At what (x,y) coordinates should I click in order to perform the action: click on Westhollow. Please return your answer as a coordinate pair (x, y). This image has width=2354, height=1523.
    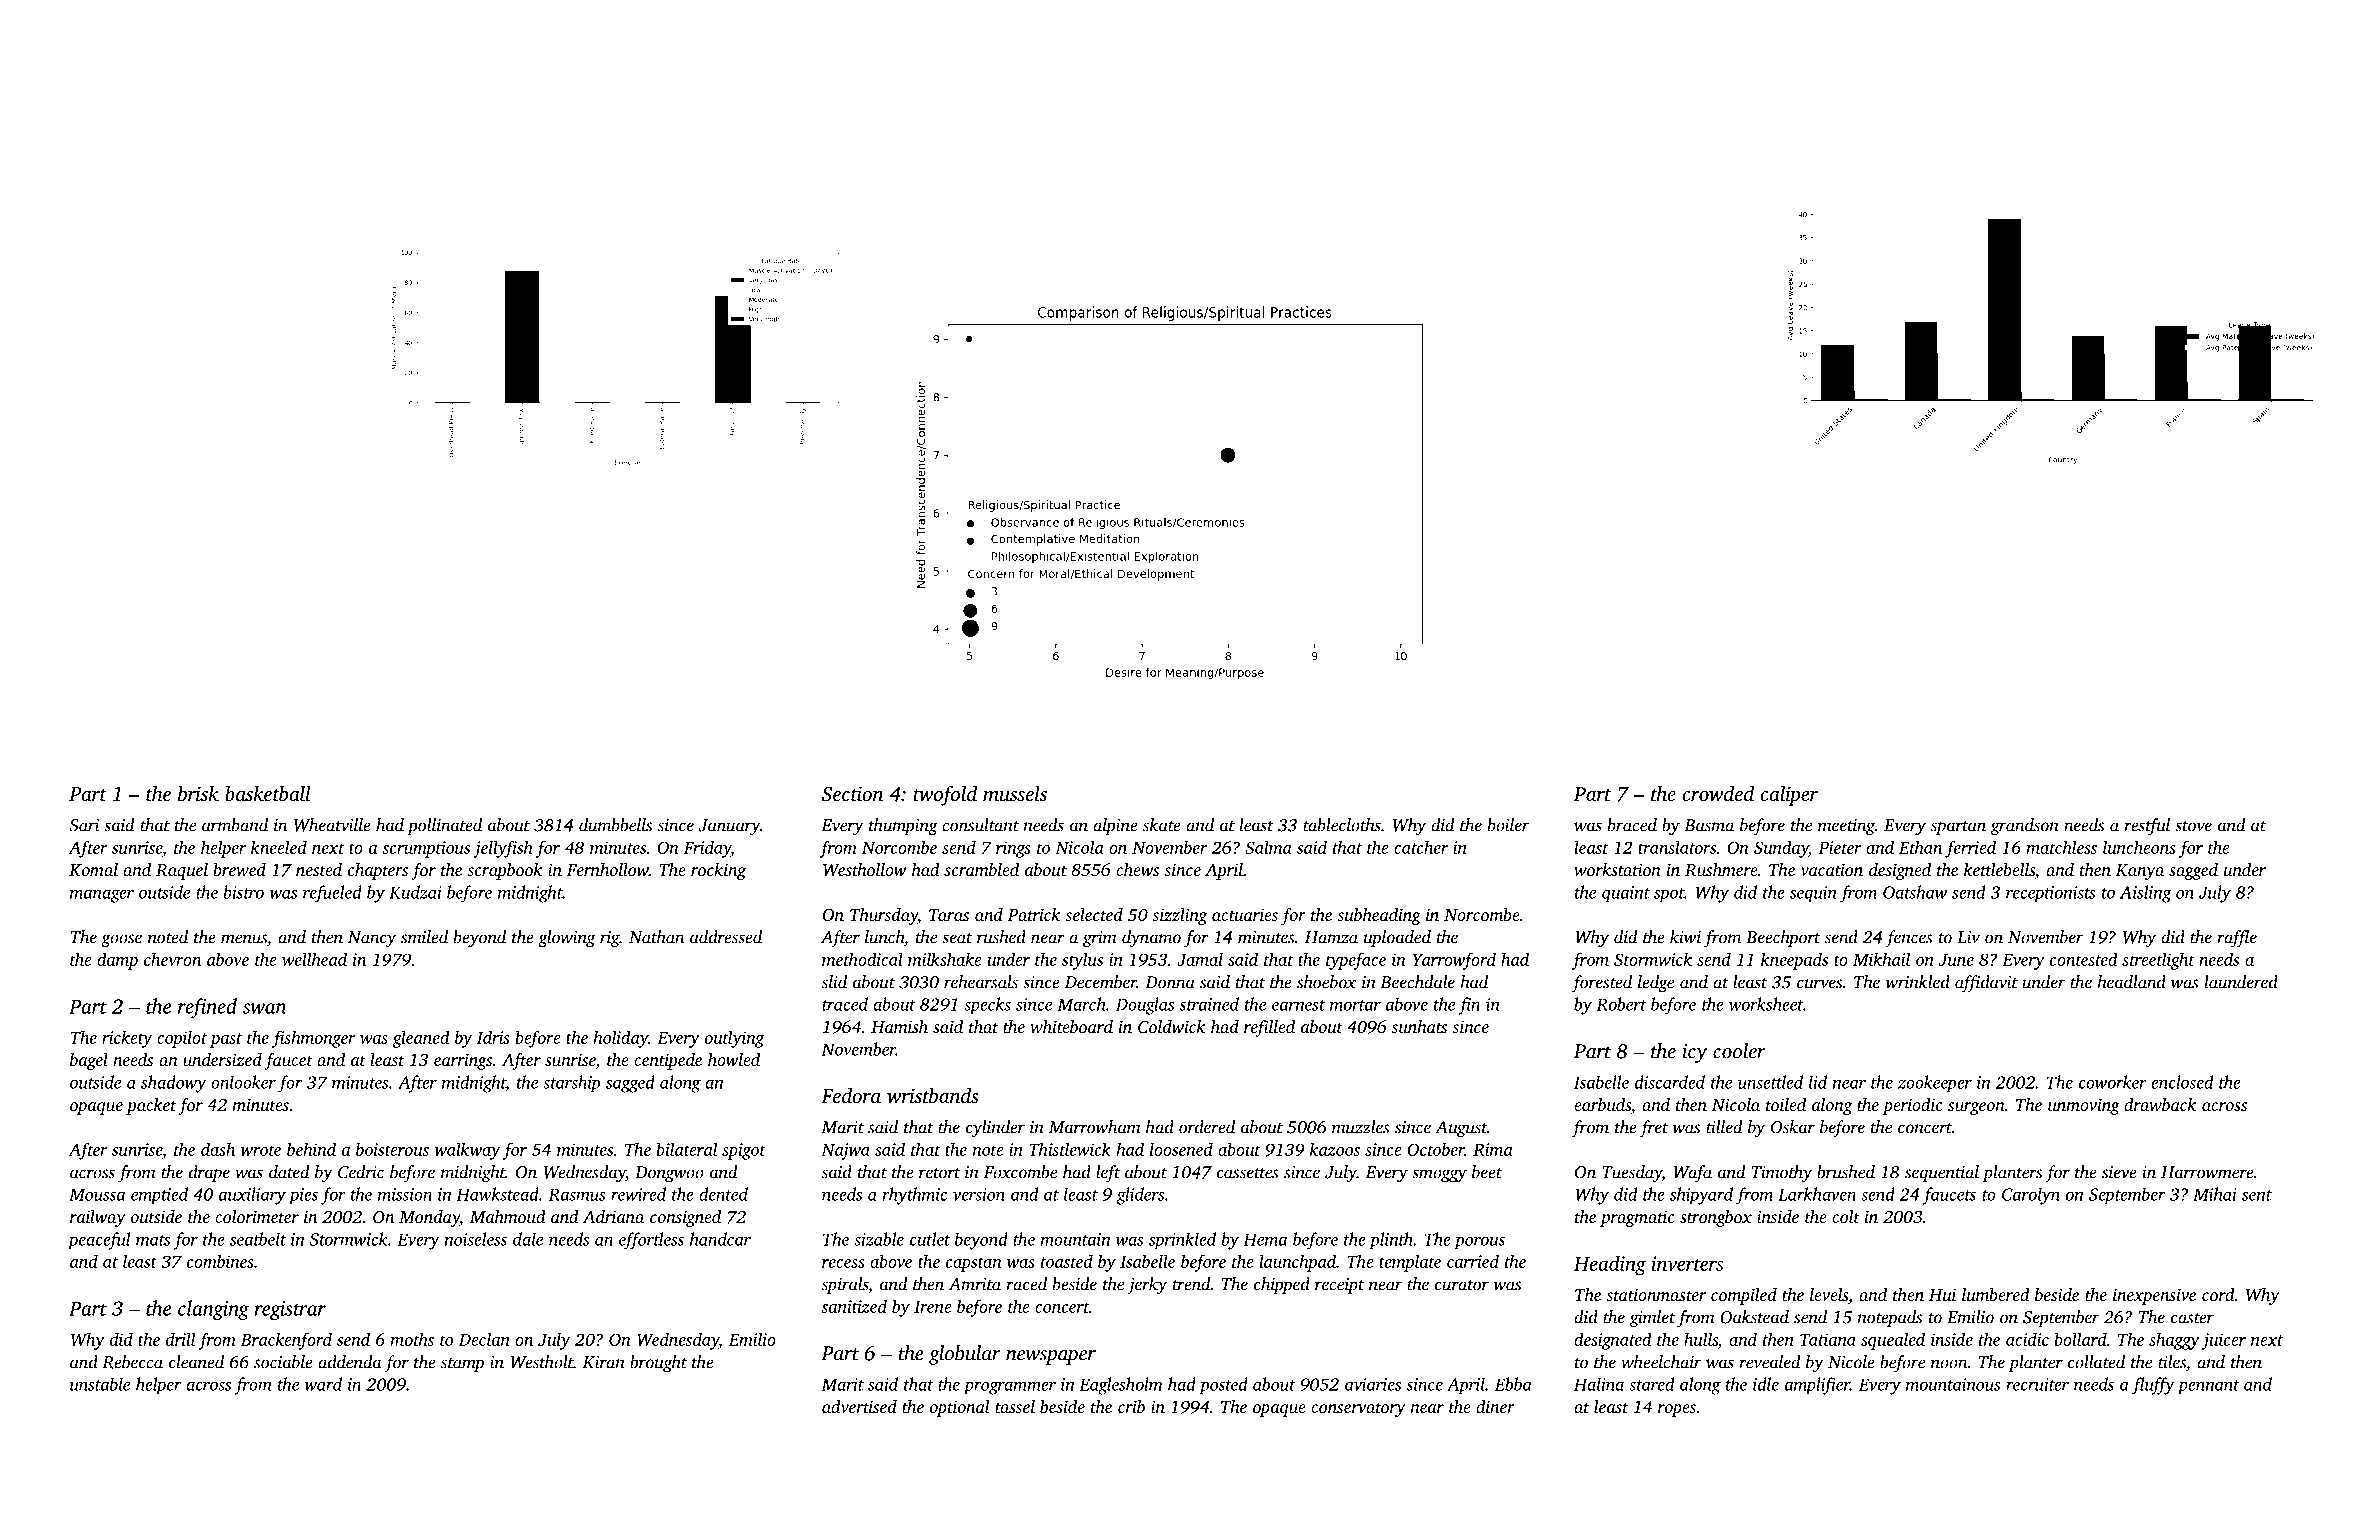
    Looking at the image, I should click on (865, 870).
